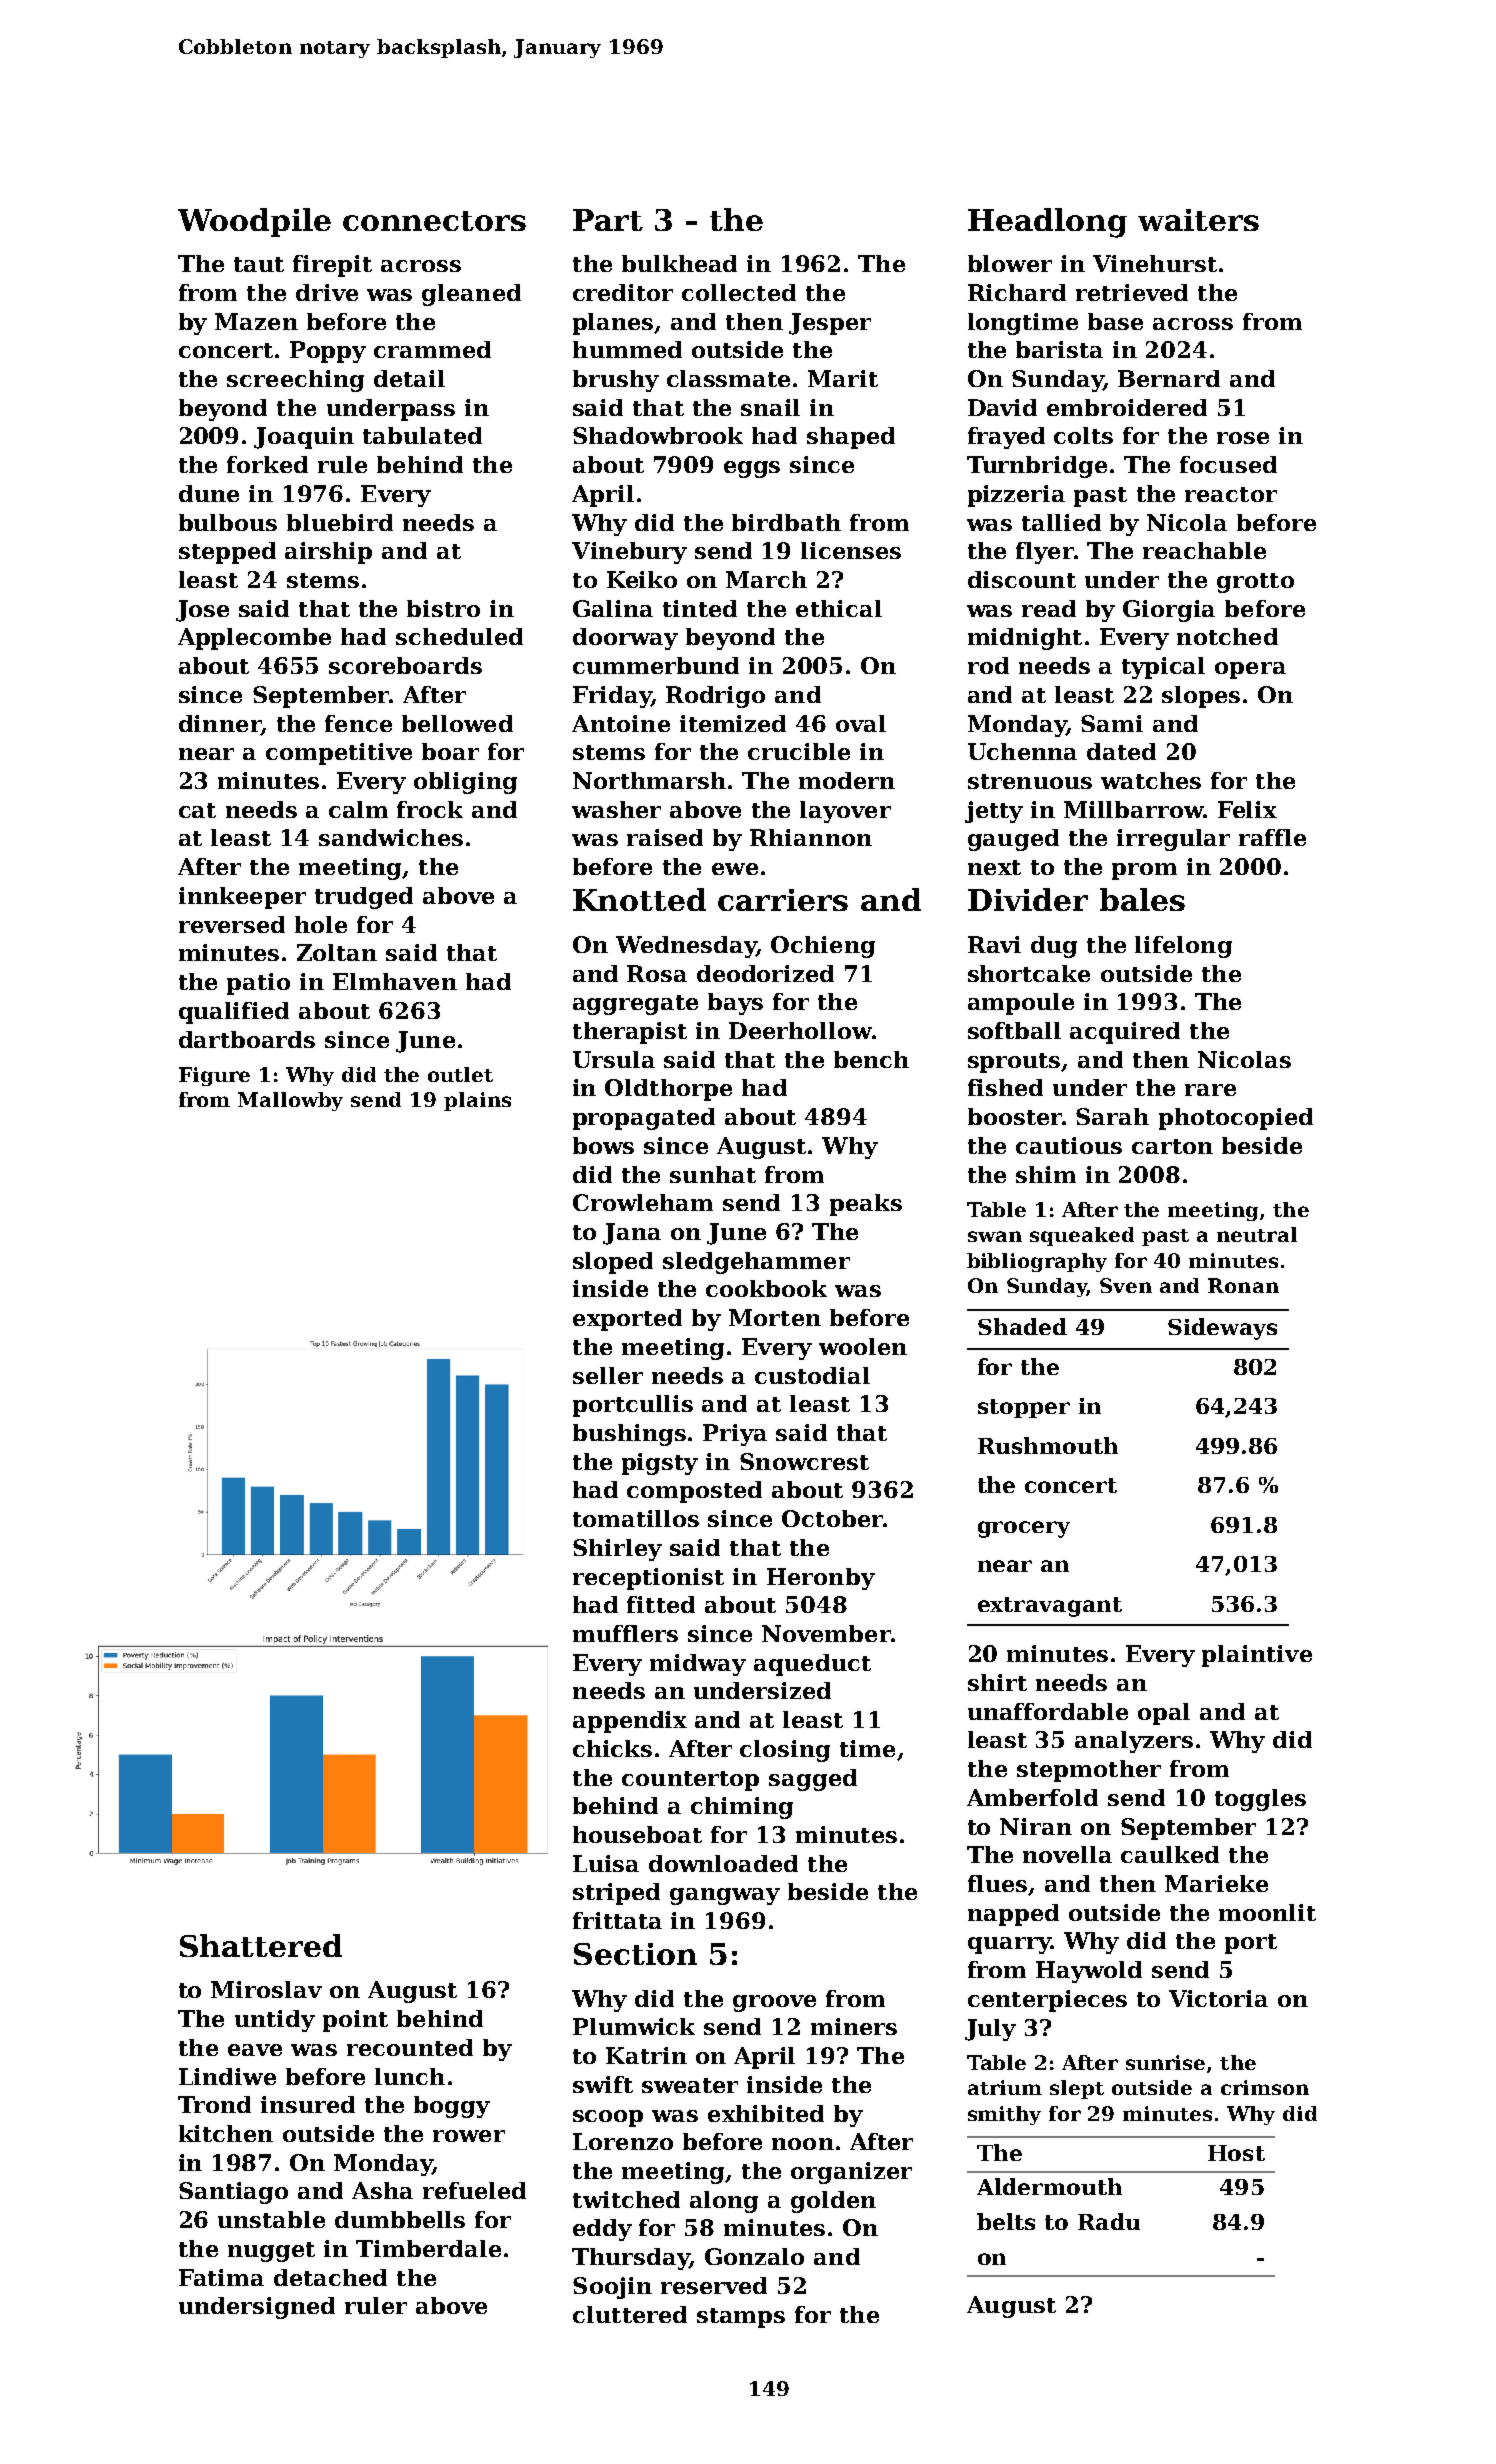 Image resolution: width=1496 pixels, height=2464 pixels. What do you see at coordinates (400, 2219) in the screenshot?
I see `dumbbells` at bounding box center [400, 2219].
